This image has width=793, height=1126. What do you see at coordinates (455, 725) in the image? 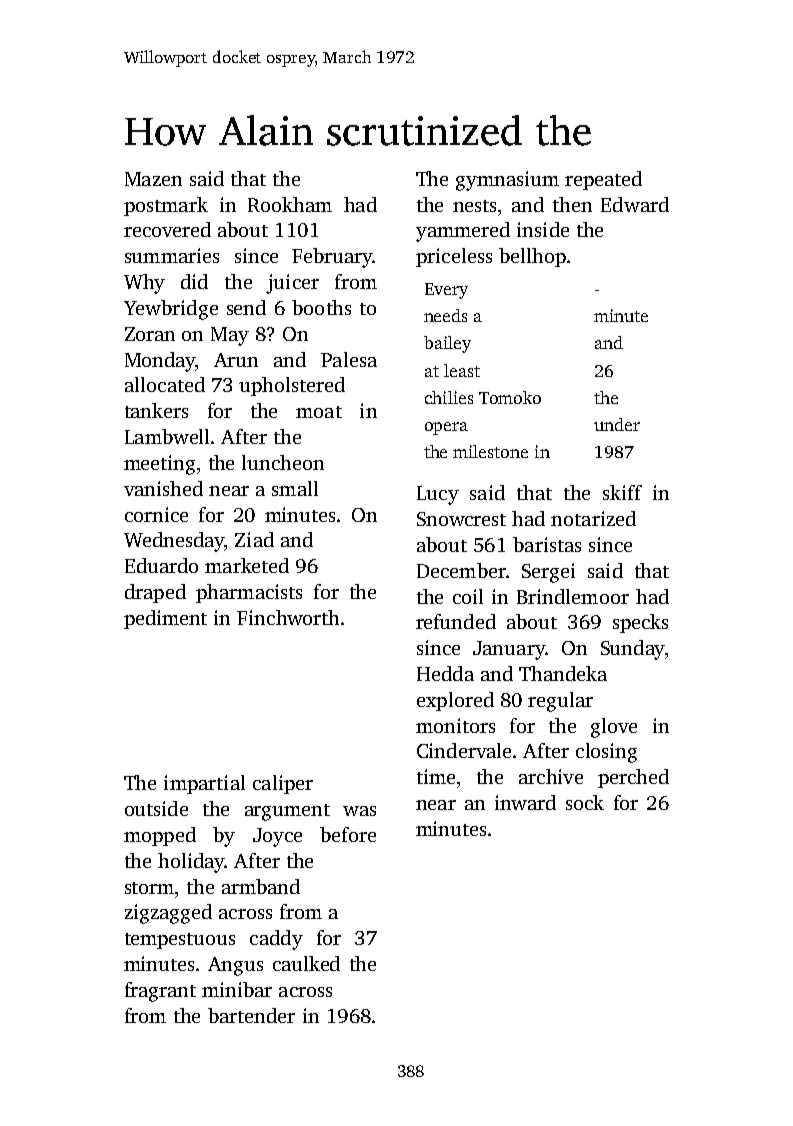
I see `monitors` at bounding box center [455, 725].
